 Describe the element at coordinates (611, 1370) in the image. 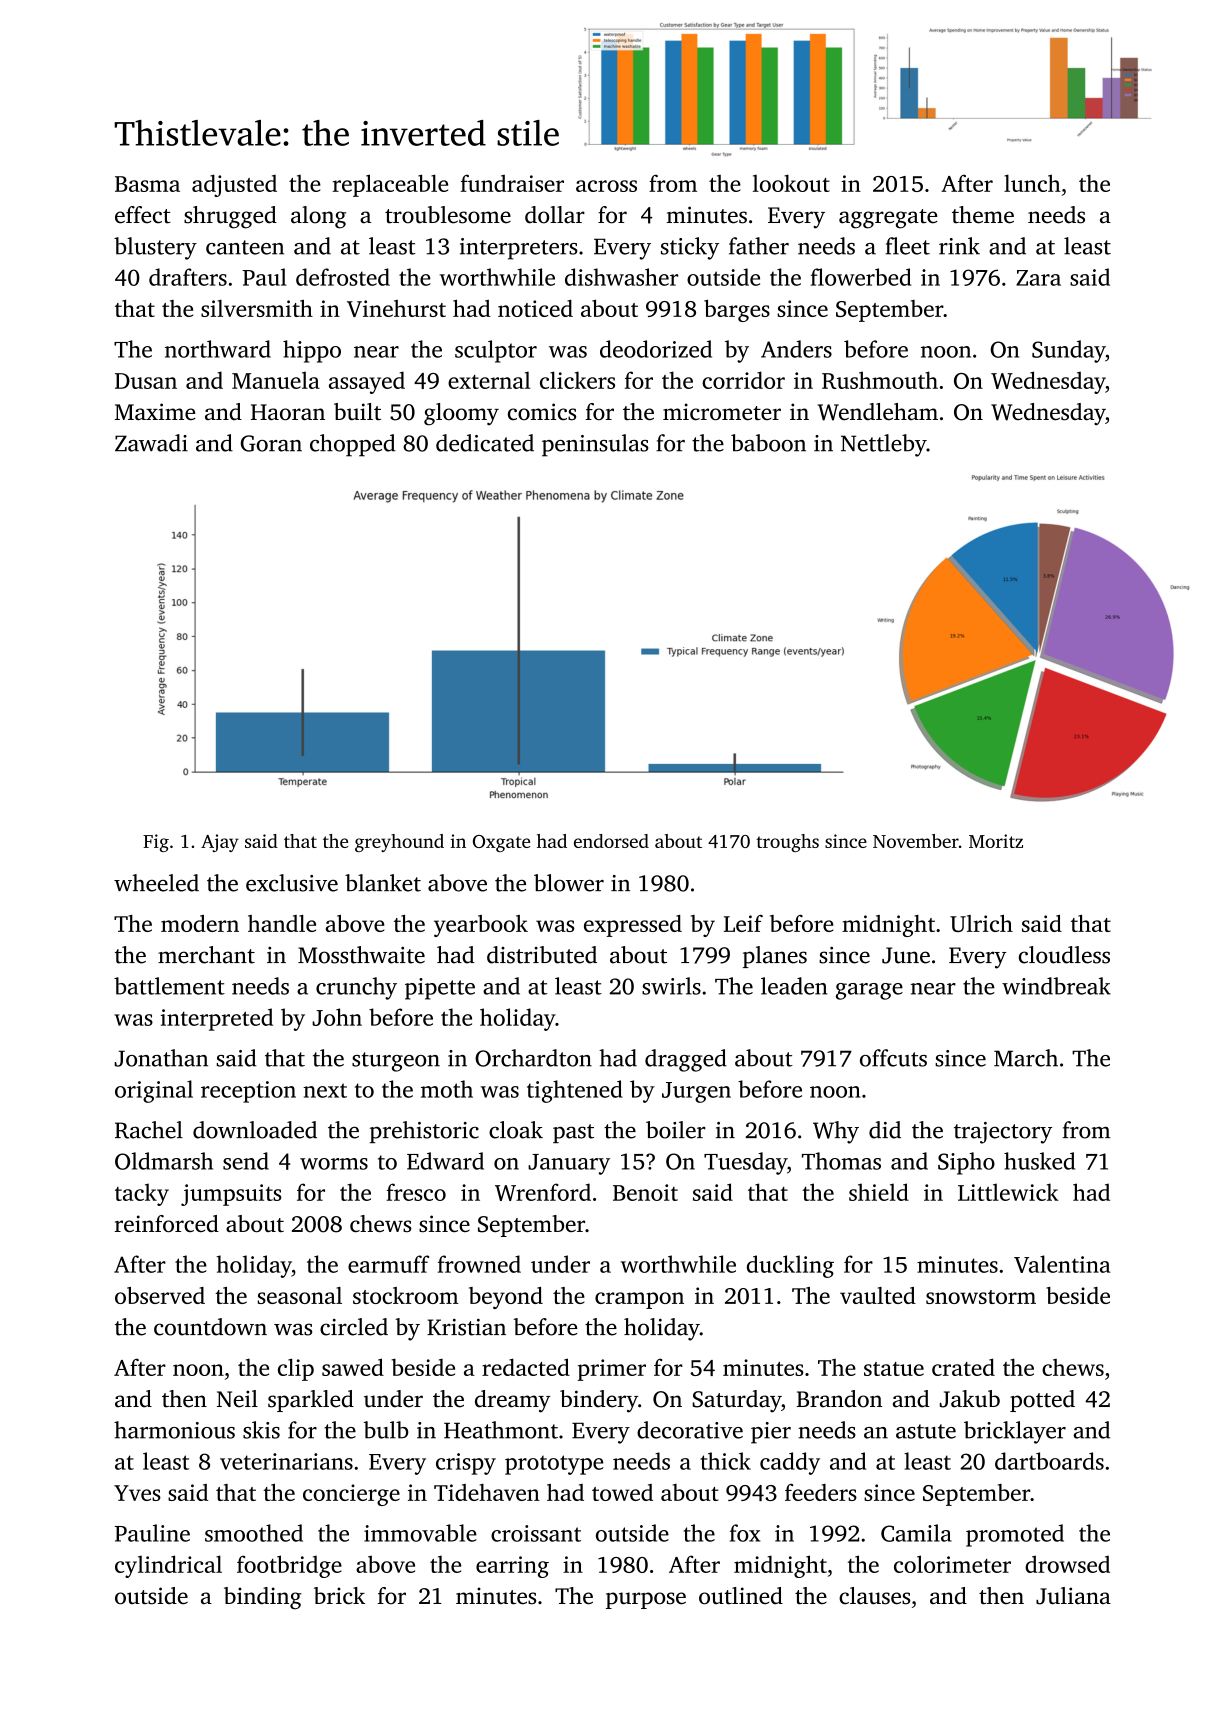

I see `primer` at that location.
